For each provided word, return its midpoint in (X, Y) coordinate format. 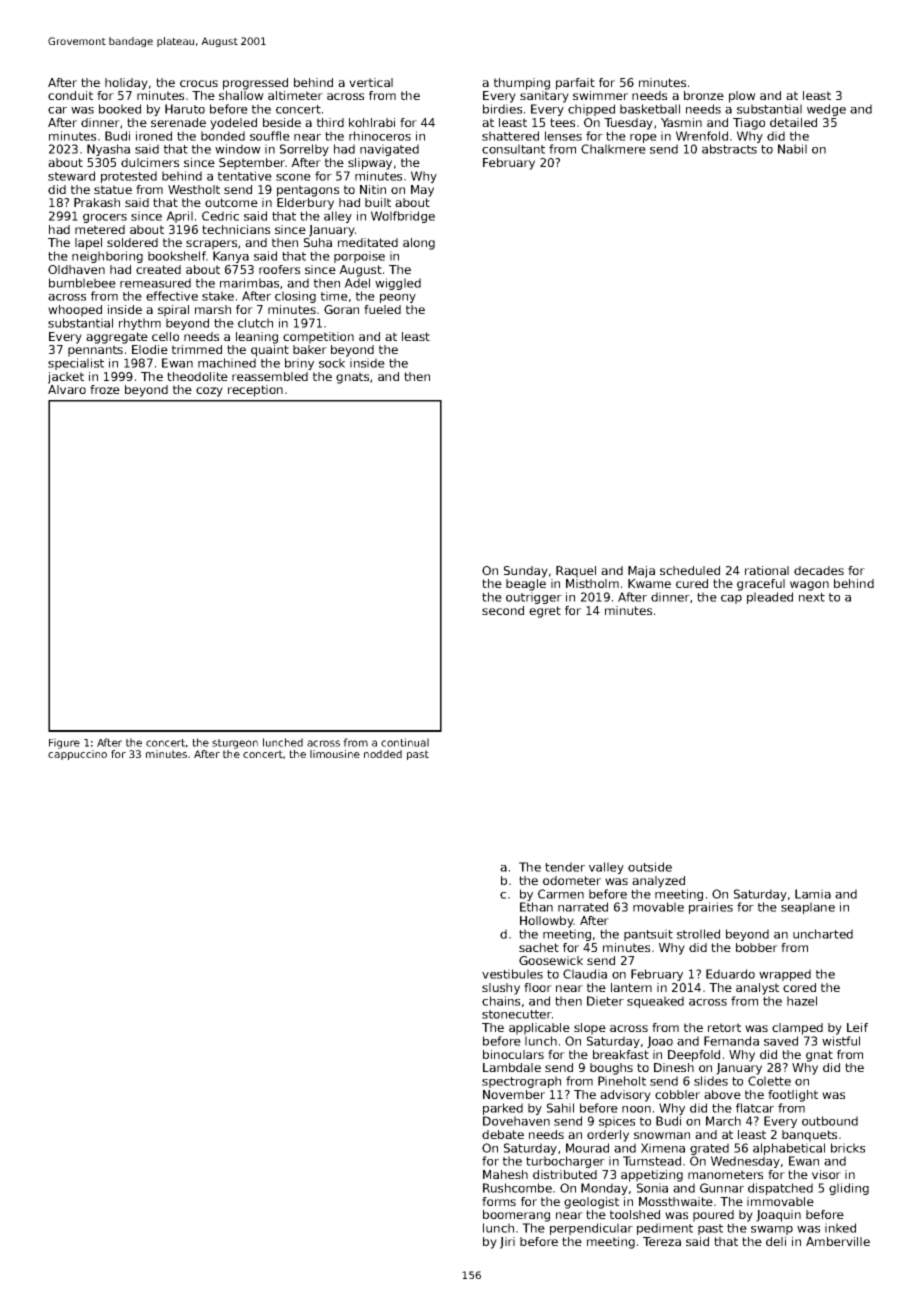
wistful (841, 1041)
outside (650, 867)
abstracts (729, 149)
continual (405, 742)
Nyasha (108, 150)
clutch (255, 323)
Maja (641, 572)
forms (499, 1201)
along (419, 244)
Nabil (792, 149)
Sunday (526, 572)
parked (503, 1109)
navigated (389, 150)
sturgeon (235, 744)
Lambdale (512, 1067)
